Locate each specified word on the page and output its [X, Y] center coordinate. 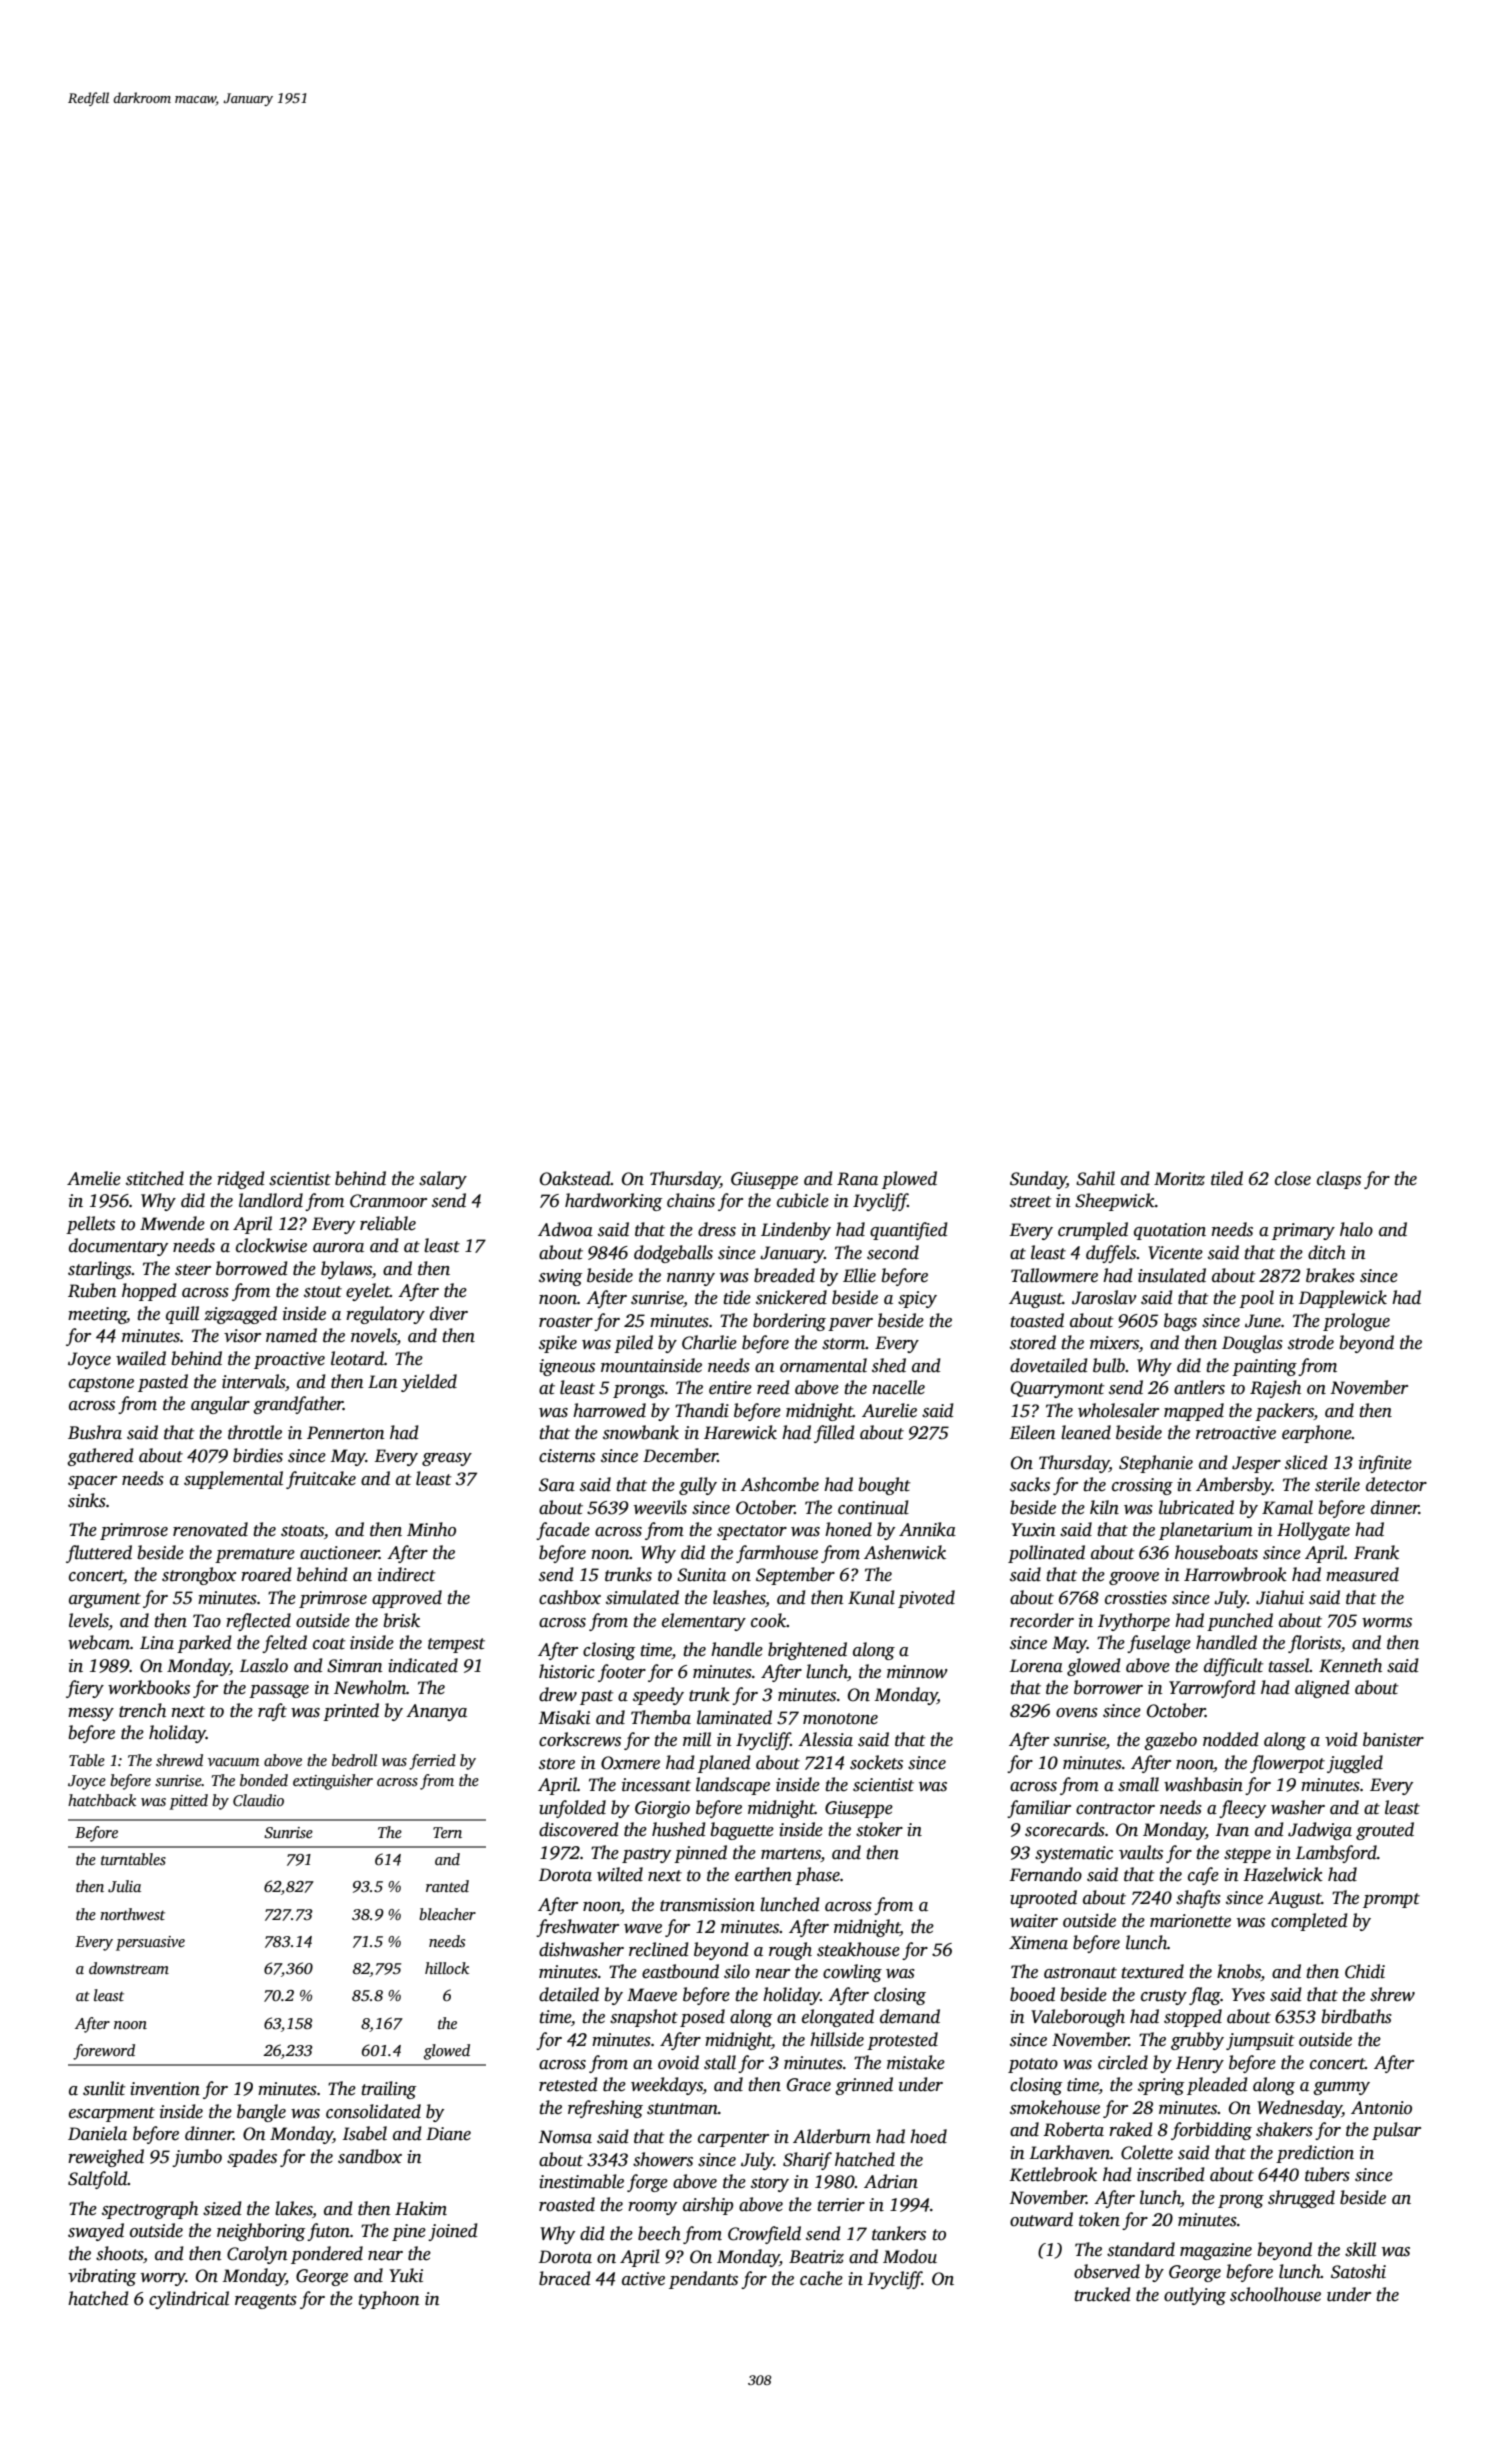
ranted [447, 1886]
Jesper [1256, 1464]
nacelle [899, 1387]
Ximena [1038, 1943]
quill [182, 1315]
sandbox [370, 2156]
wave [643, 1929]
